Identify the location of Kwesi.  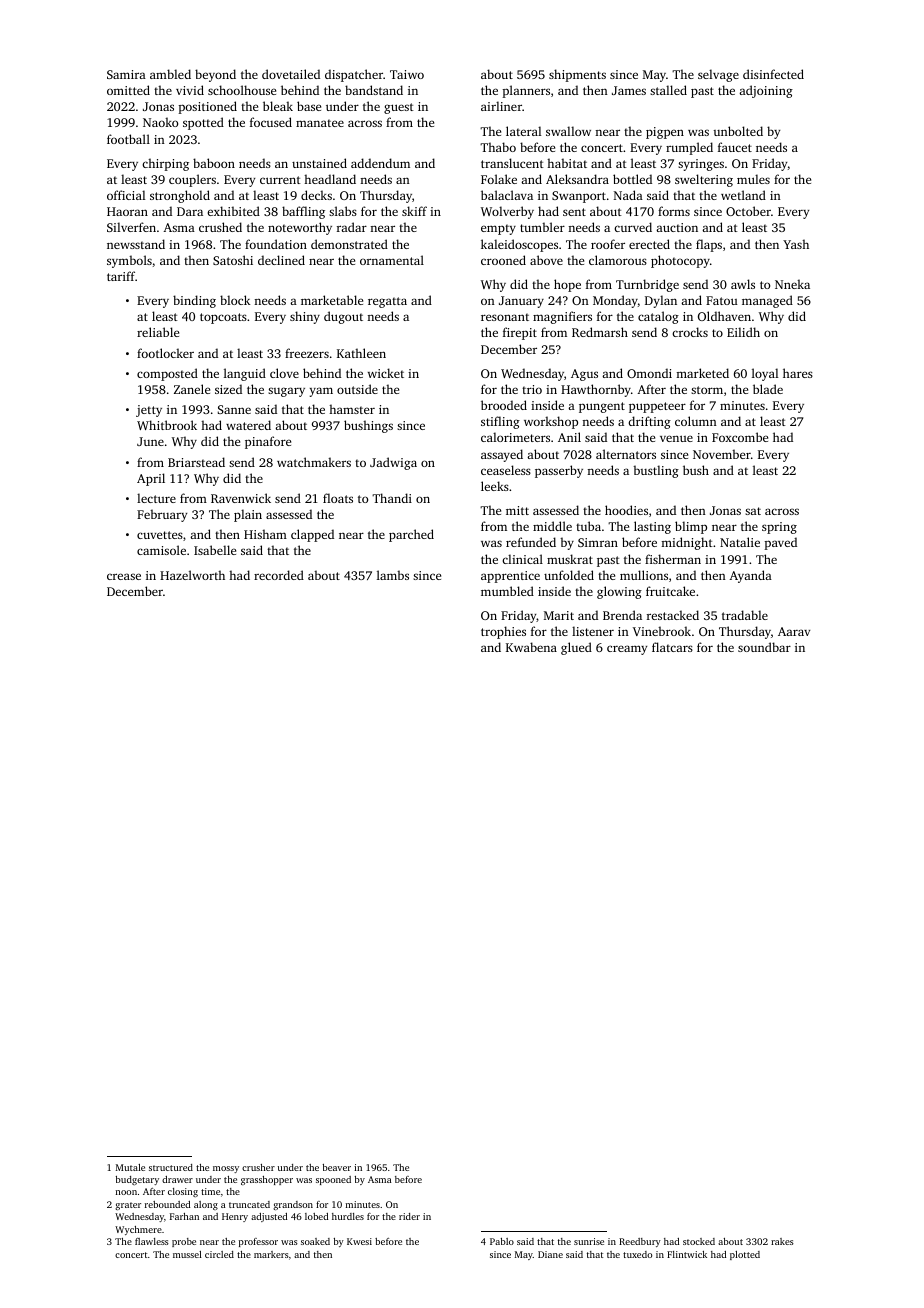
(359, 1241).
